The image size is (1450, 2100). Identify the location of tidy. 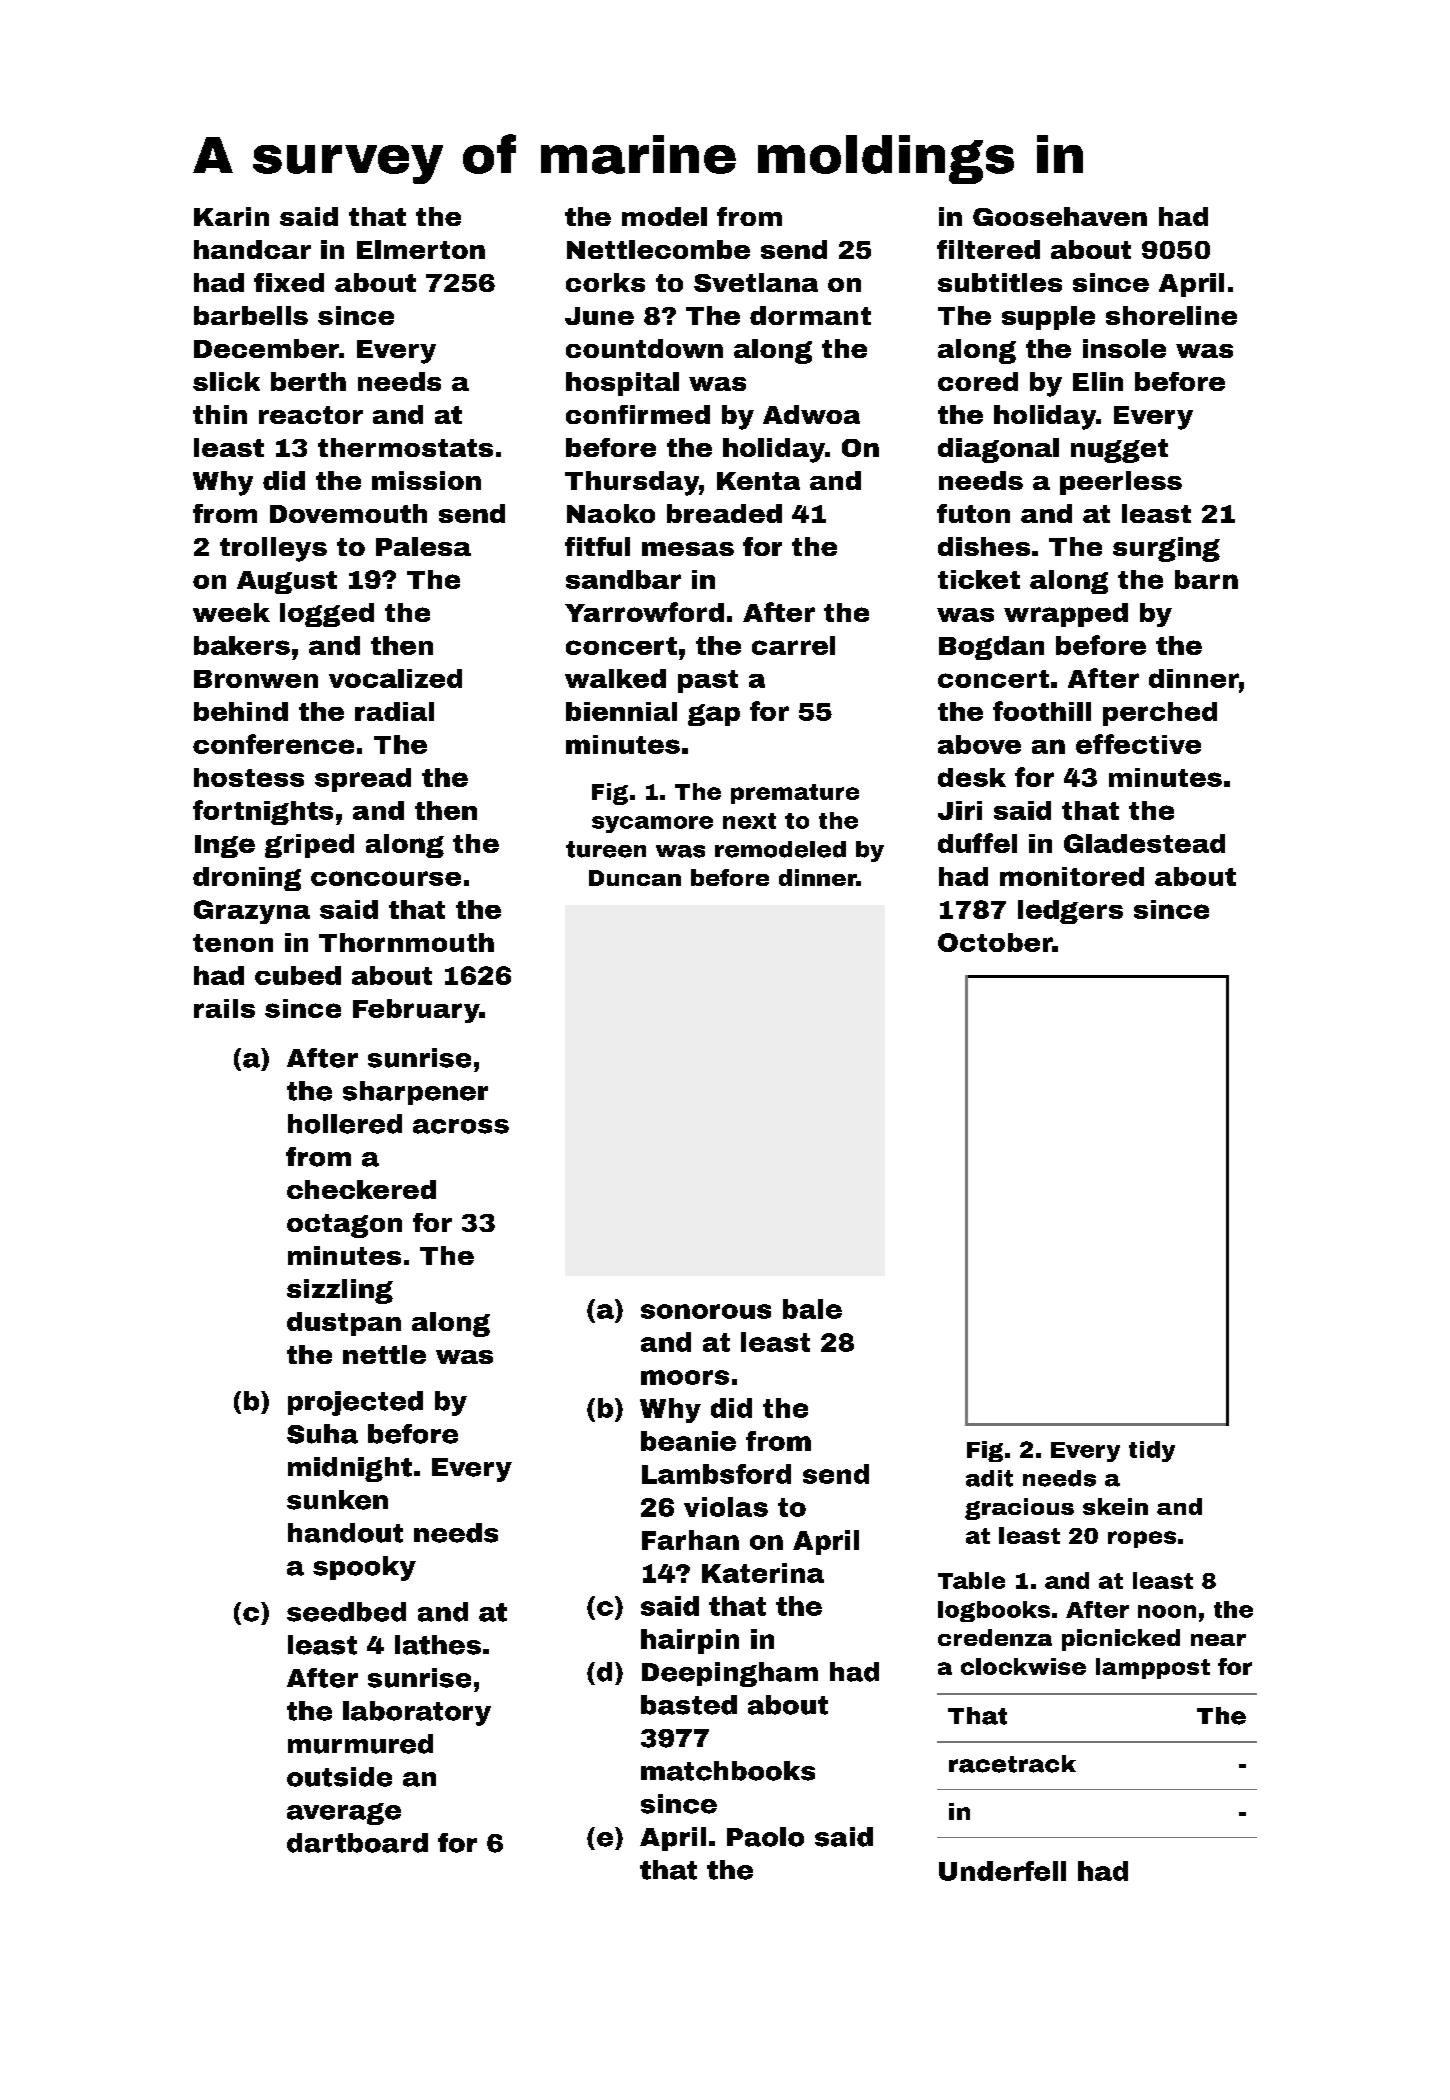
(1152, 1451).
